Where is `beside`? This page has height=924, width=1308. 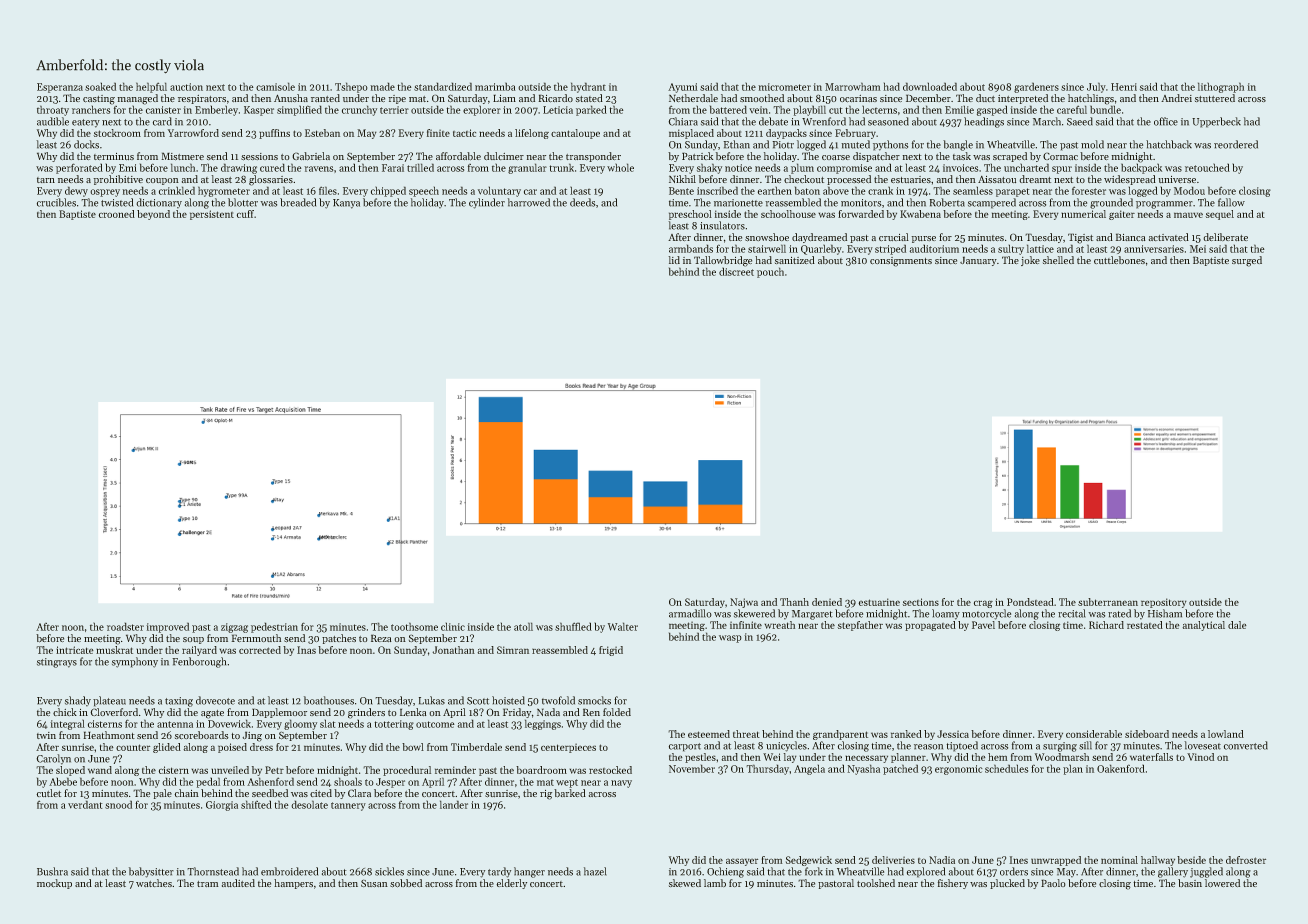 beside is located at coordinates (1191, 860).
